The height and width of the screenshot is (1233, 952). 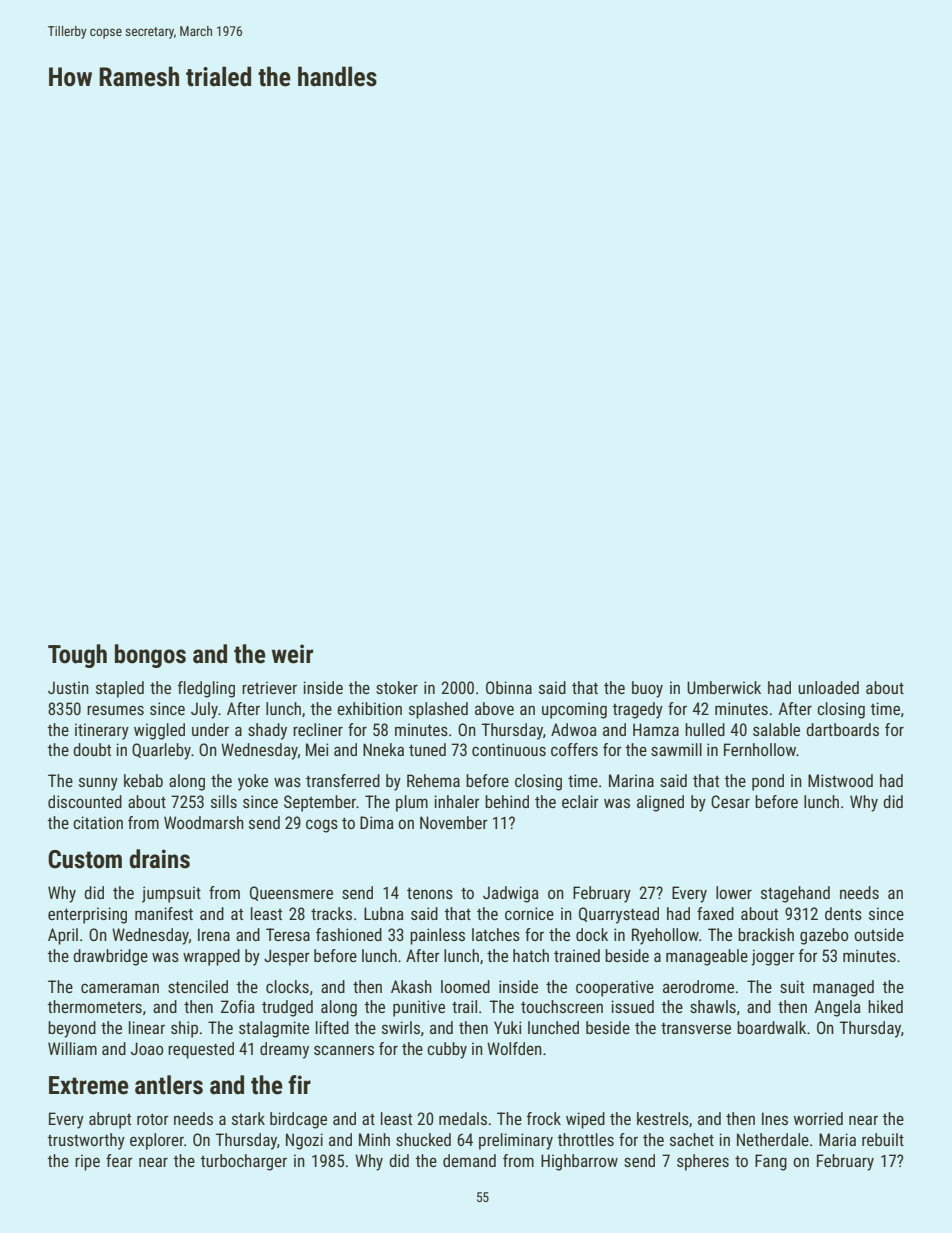 I want to click on clocks, so click(x=287, y=986).
